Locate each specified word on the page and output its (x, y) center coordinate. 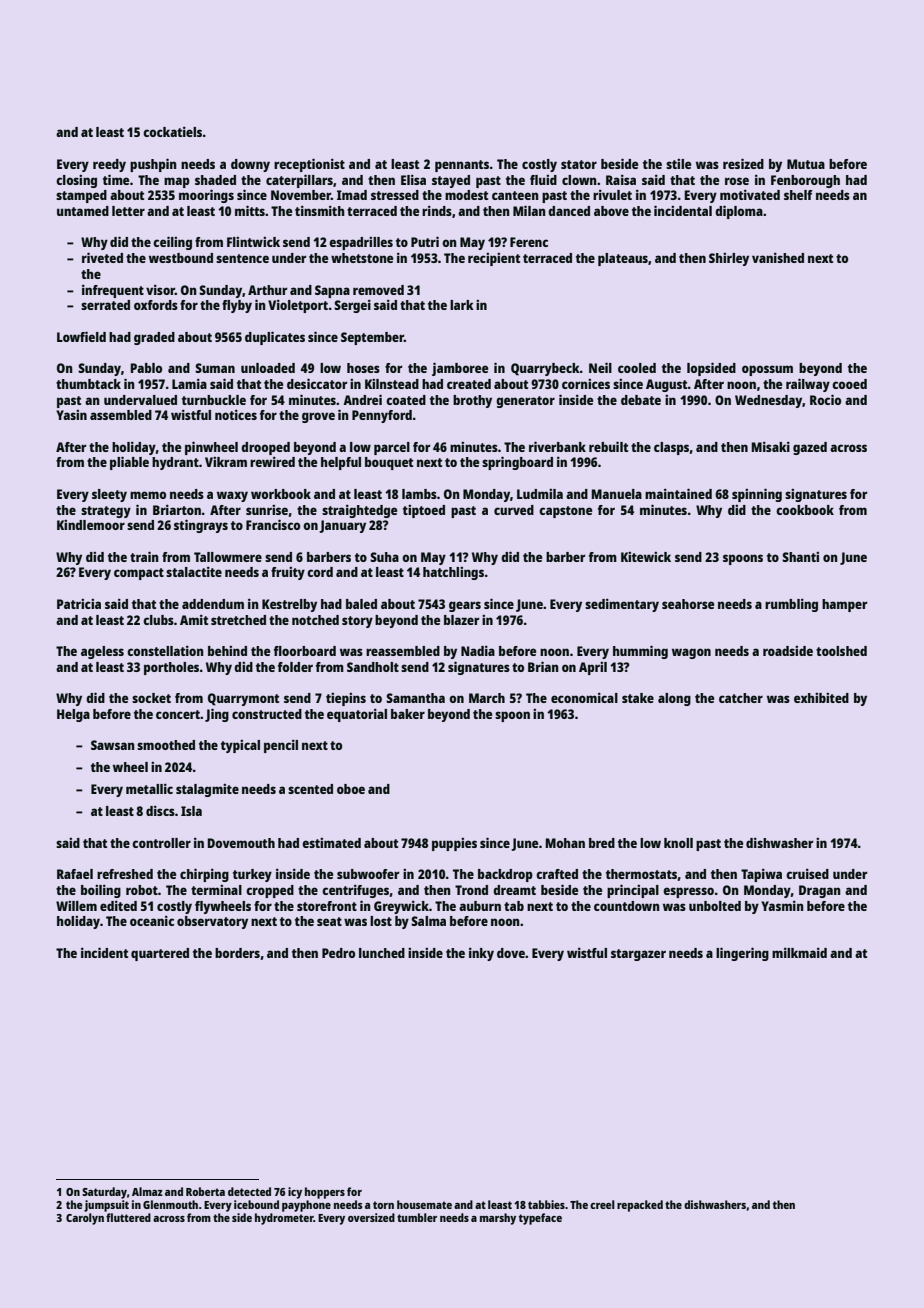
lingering (742, 954)
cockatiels (172, 131)
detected (249, 1191)
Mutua (806, 164)
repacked (640, 1206)
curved (514, 510)
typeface (540, 1219)
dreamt (514, 890)
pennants (462, 166)
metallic (149, 788)
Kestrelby (289, 605)
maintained (678, 493)
